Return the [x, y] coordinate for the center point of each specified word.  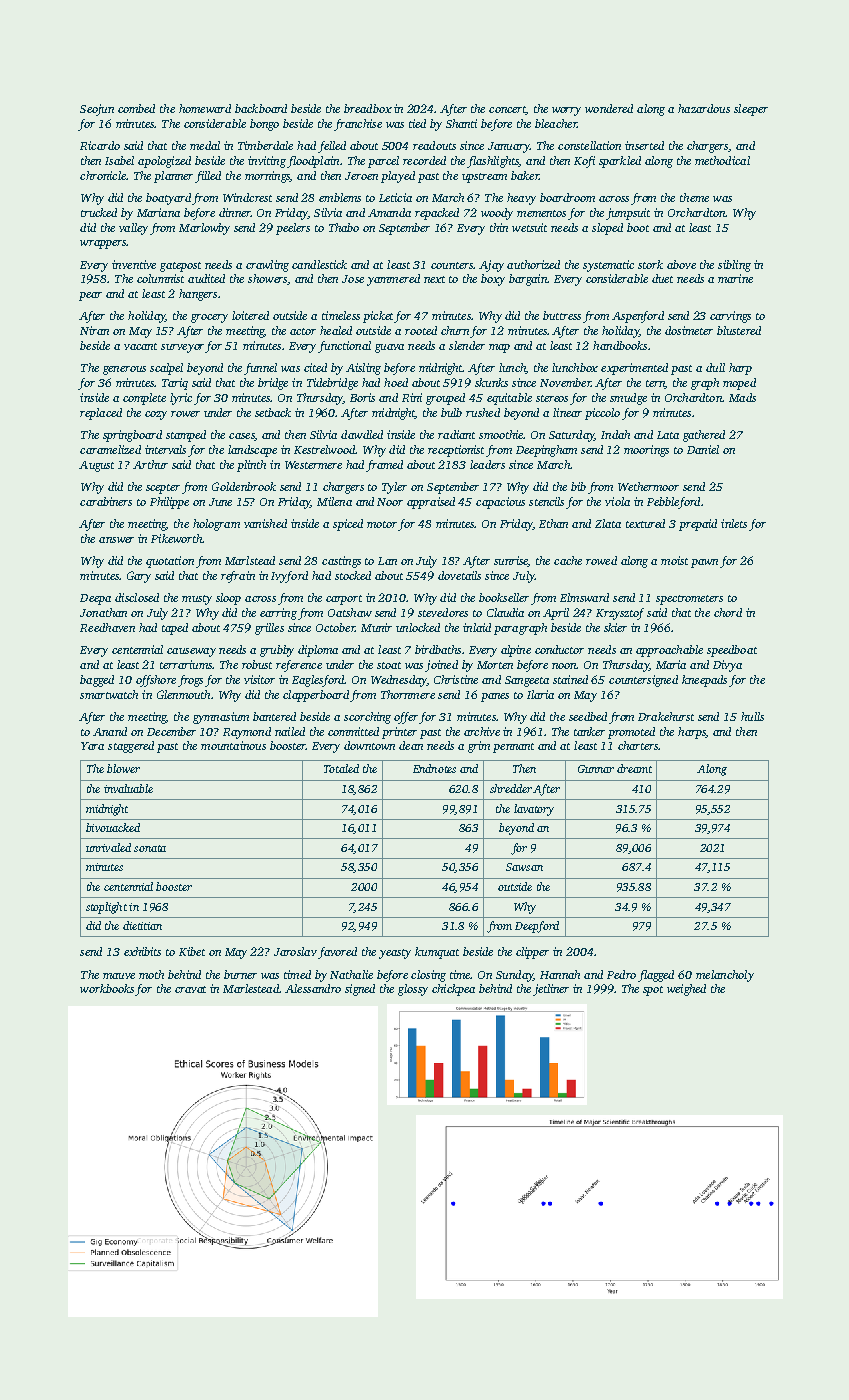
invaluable [128, 788]
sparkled [620, 162]
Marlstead [250, 560]
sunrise [511, 561]
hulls [752, 716]
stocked [353, 575]
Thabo [344, 227]
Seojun [97, 110]
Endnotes [434, 768]
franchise [358, 125]
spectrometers [689, 600]
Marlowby [204, 229]
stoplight [106, 908]
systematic [608, 266]
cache [568, 560]
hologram [216, 525]
